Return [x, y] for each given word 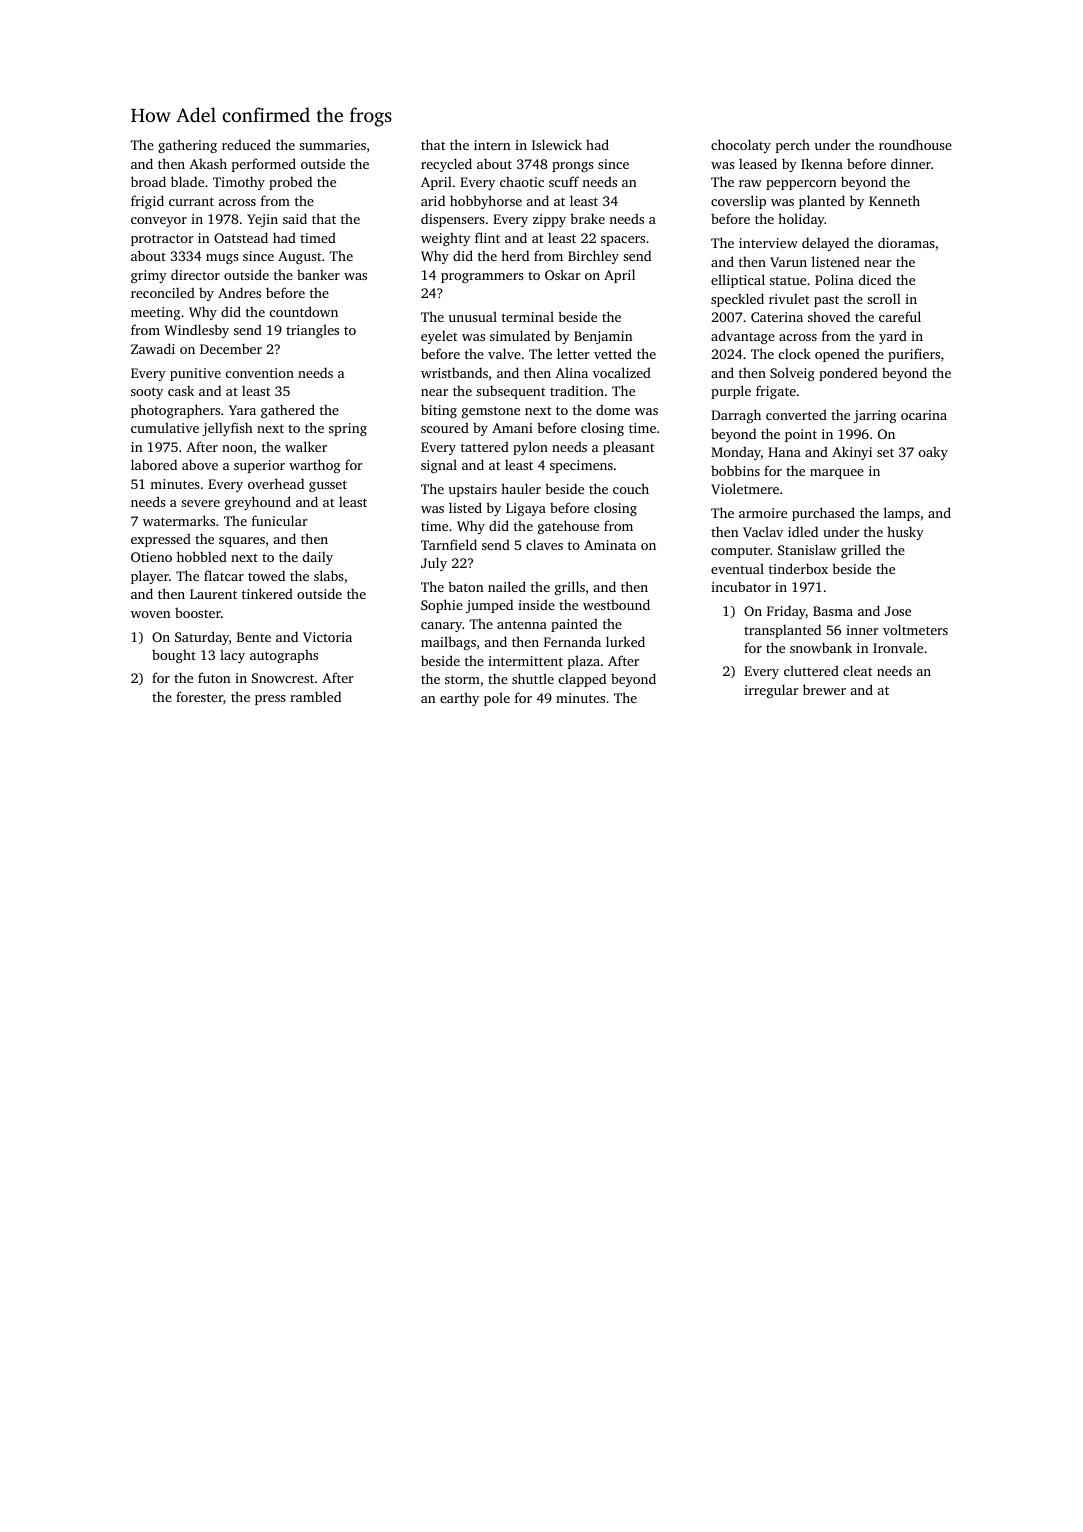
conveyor [159, 222]
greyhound [258, 503]
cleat [857, 670]
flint [487, 237]
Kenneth [894, 200]
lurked [625, 641]
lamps [902, 514]
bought [174, 656]
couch [631, 488]
